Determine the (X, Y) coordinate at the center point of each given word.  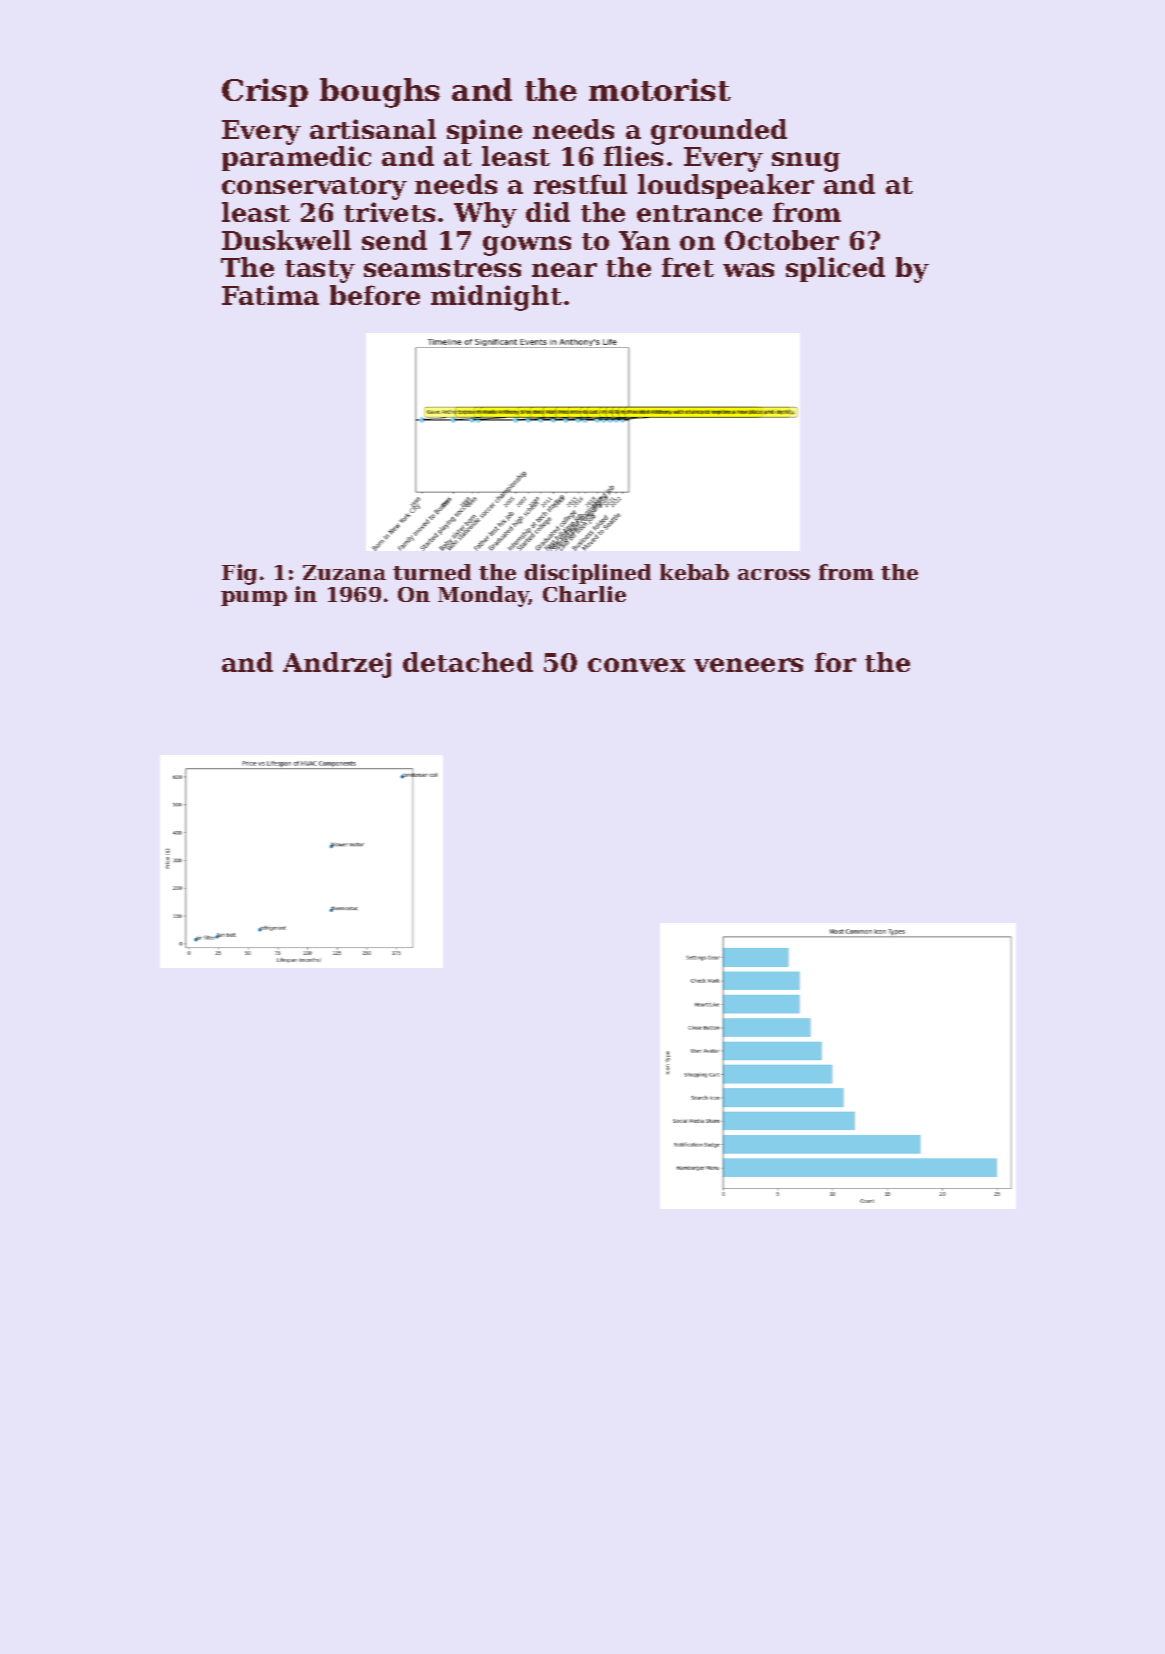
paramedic (296, 158)
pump (254, 598)
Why (485, 215)
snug (806, 162)
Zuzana (344, 572)
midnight (496, 298)
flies (633, 156)
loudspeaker (726, 186)
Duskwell (286, 240)
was (748, 270)
